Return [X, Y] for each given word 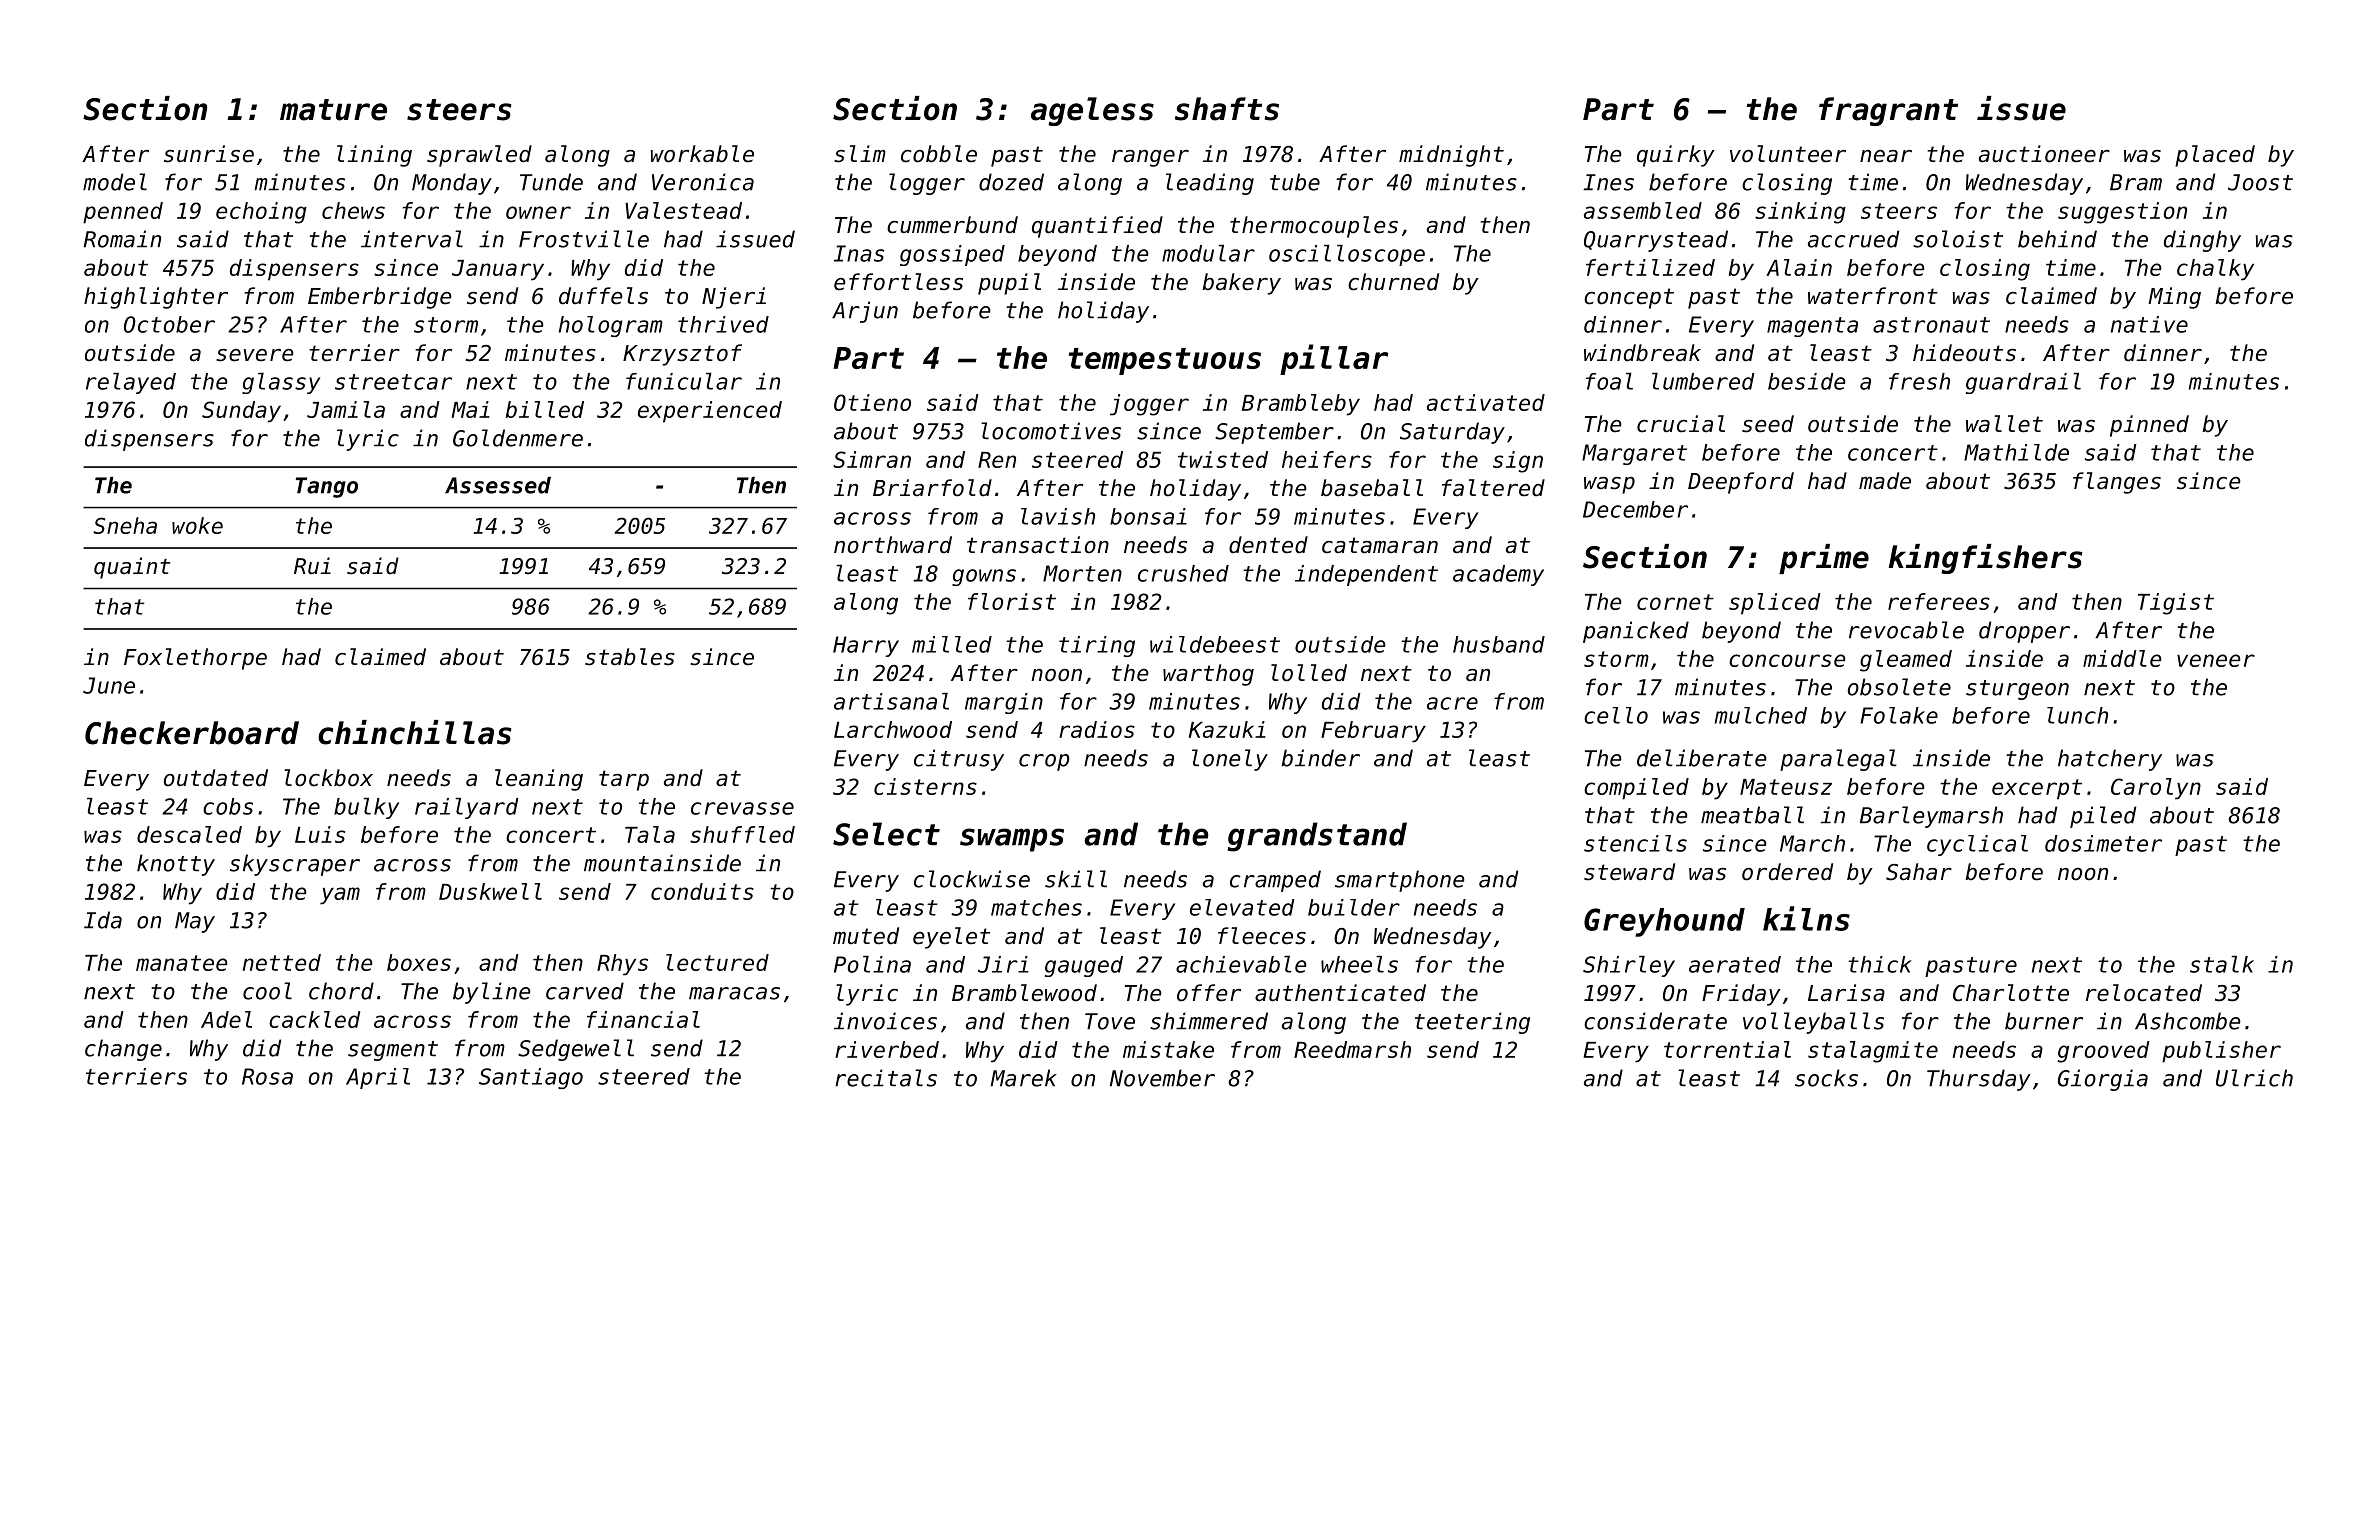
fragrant [1888, 111]
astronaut [1931, 325]
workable [702, 154]
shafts [1227, 109]
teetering [1472, 1023]
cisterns [925, 786]
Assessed [498, 485]
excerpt [2037, 789]
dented [1268, 545]
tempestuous [1165, 361]
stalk [2222, 964]
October [169, 324]
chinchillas [415, 732]
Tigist [2176, 604]
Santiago [531, 1078]
